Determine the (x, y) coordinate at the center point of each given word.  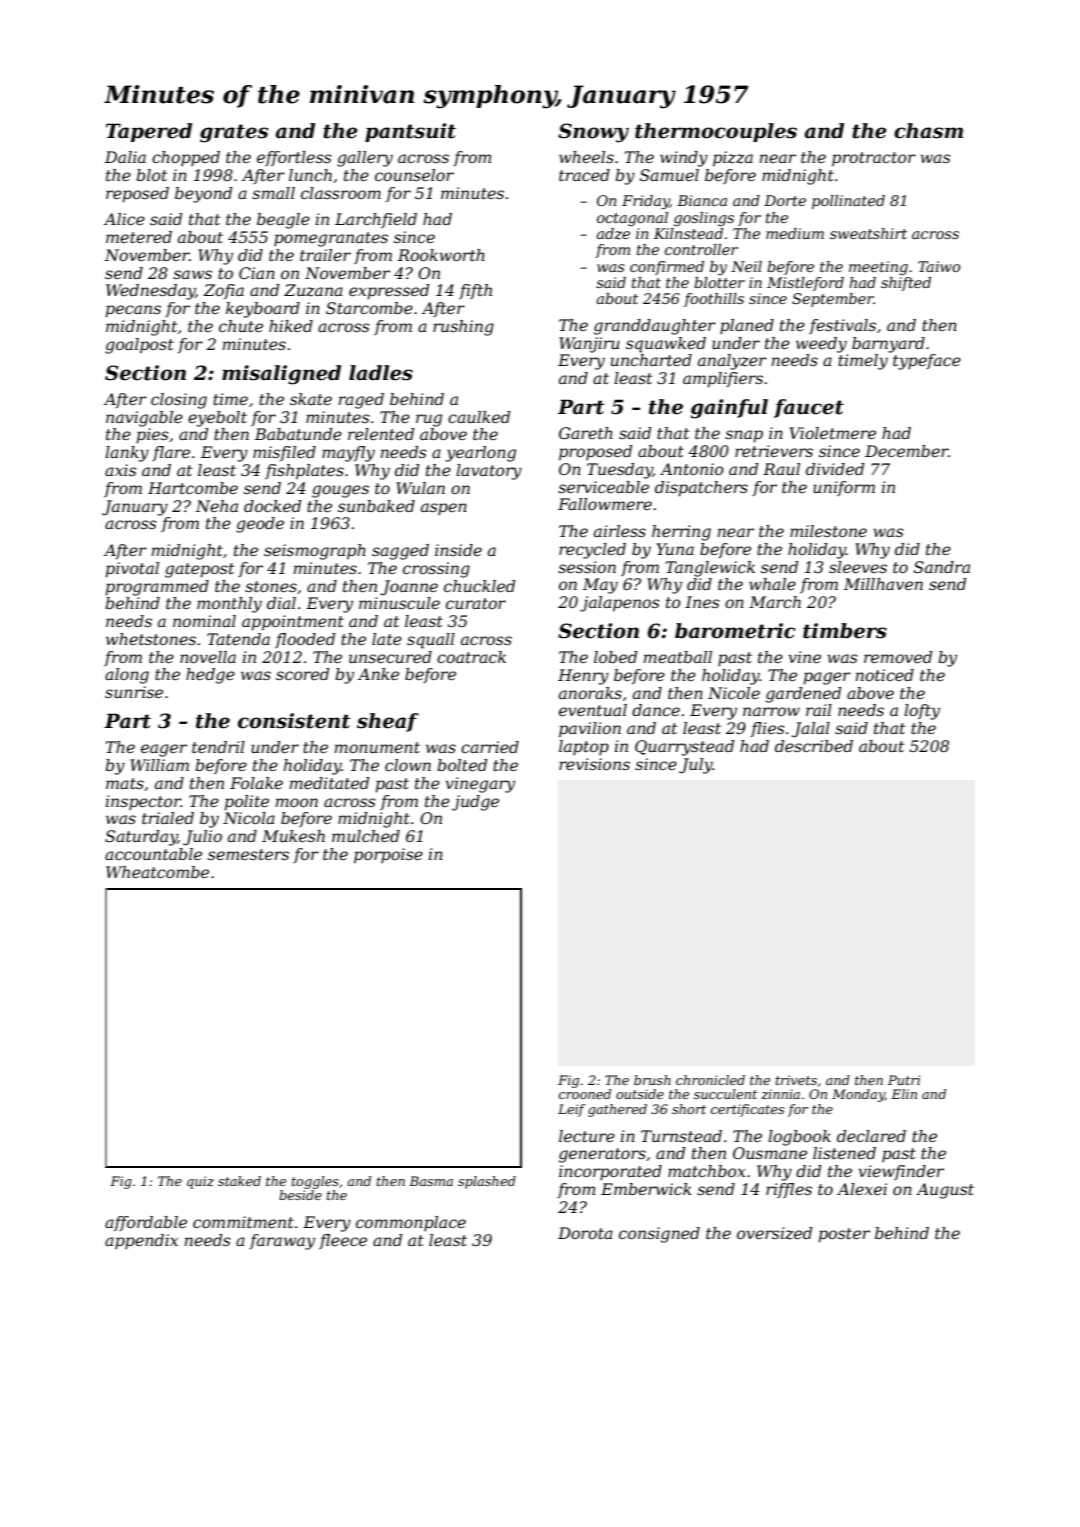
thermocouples (716, 132)
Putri (904, 1080)
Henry (583, 677)
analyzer (732, 362)
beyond (203, 195)
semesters (248, 854)
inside (458, 550)
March (775, 602)
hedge (210, 676)
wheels (586, 157)
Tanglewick (710, 569)
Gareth (586, 433)
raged (361, 401)
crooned (585, 1094)
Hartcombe (193, 488)
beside (300, 1195)
